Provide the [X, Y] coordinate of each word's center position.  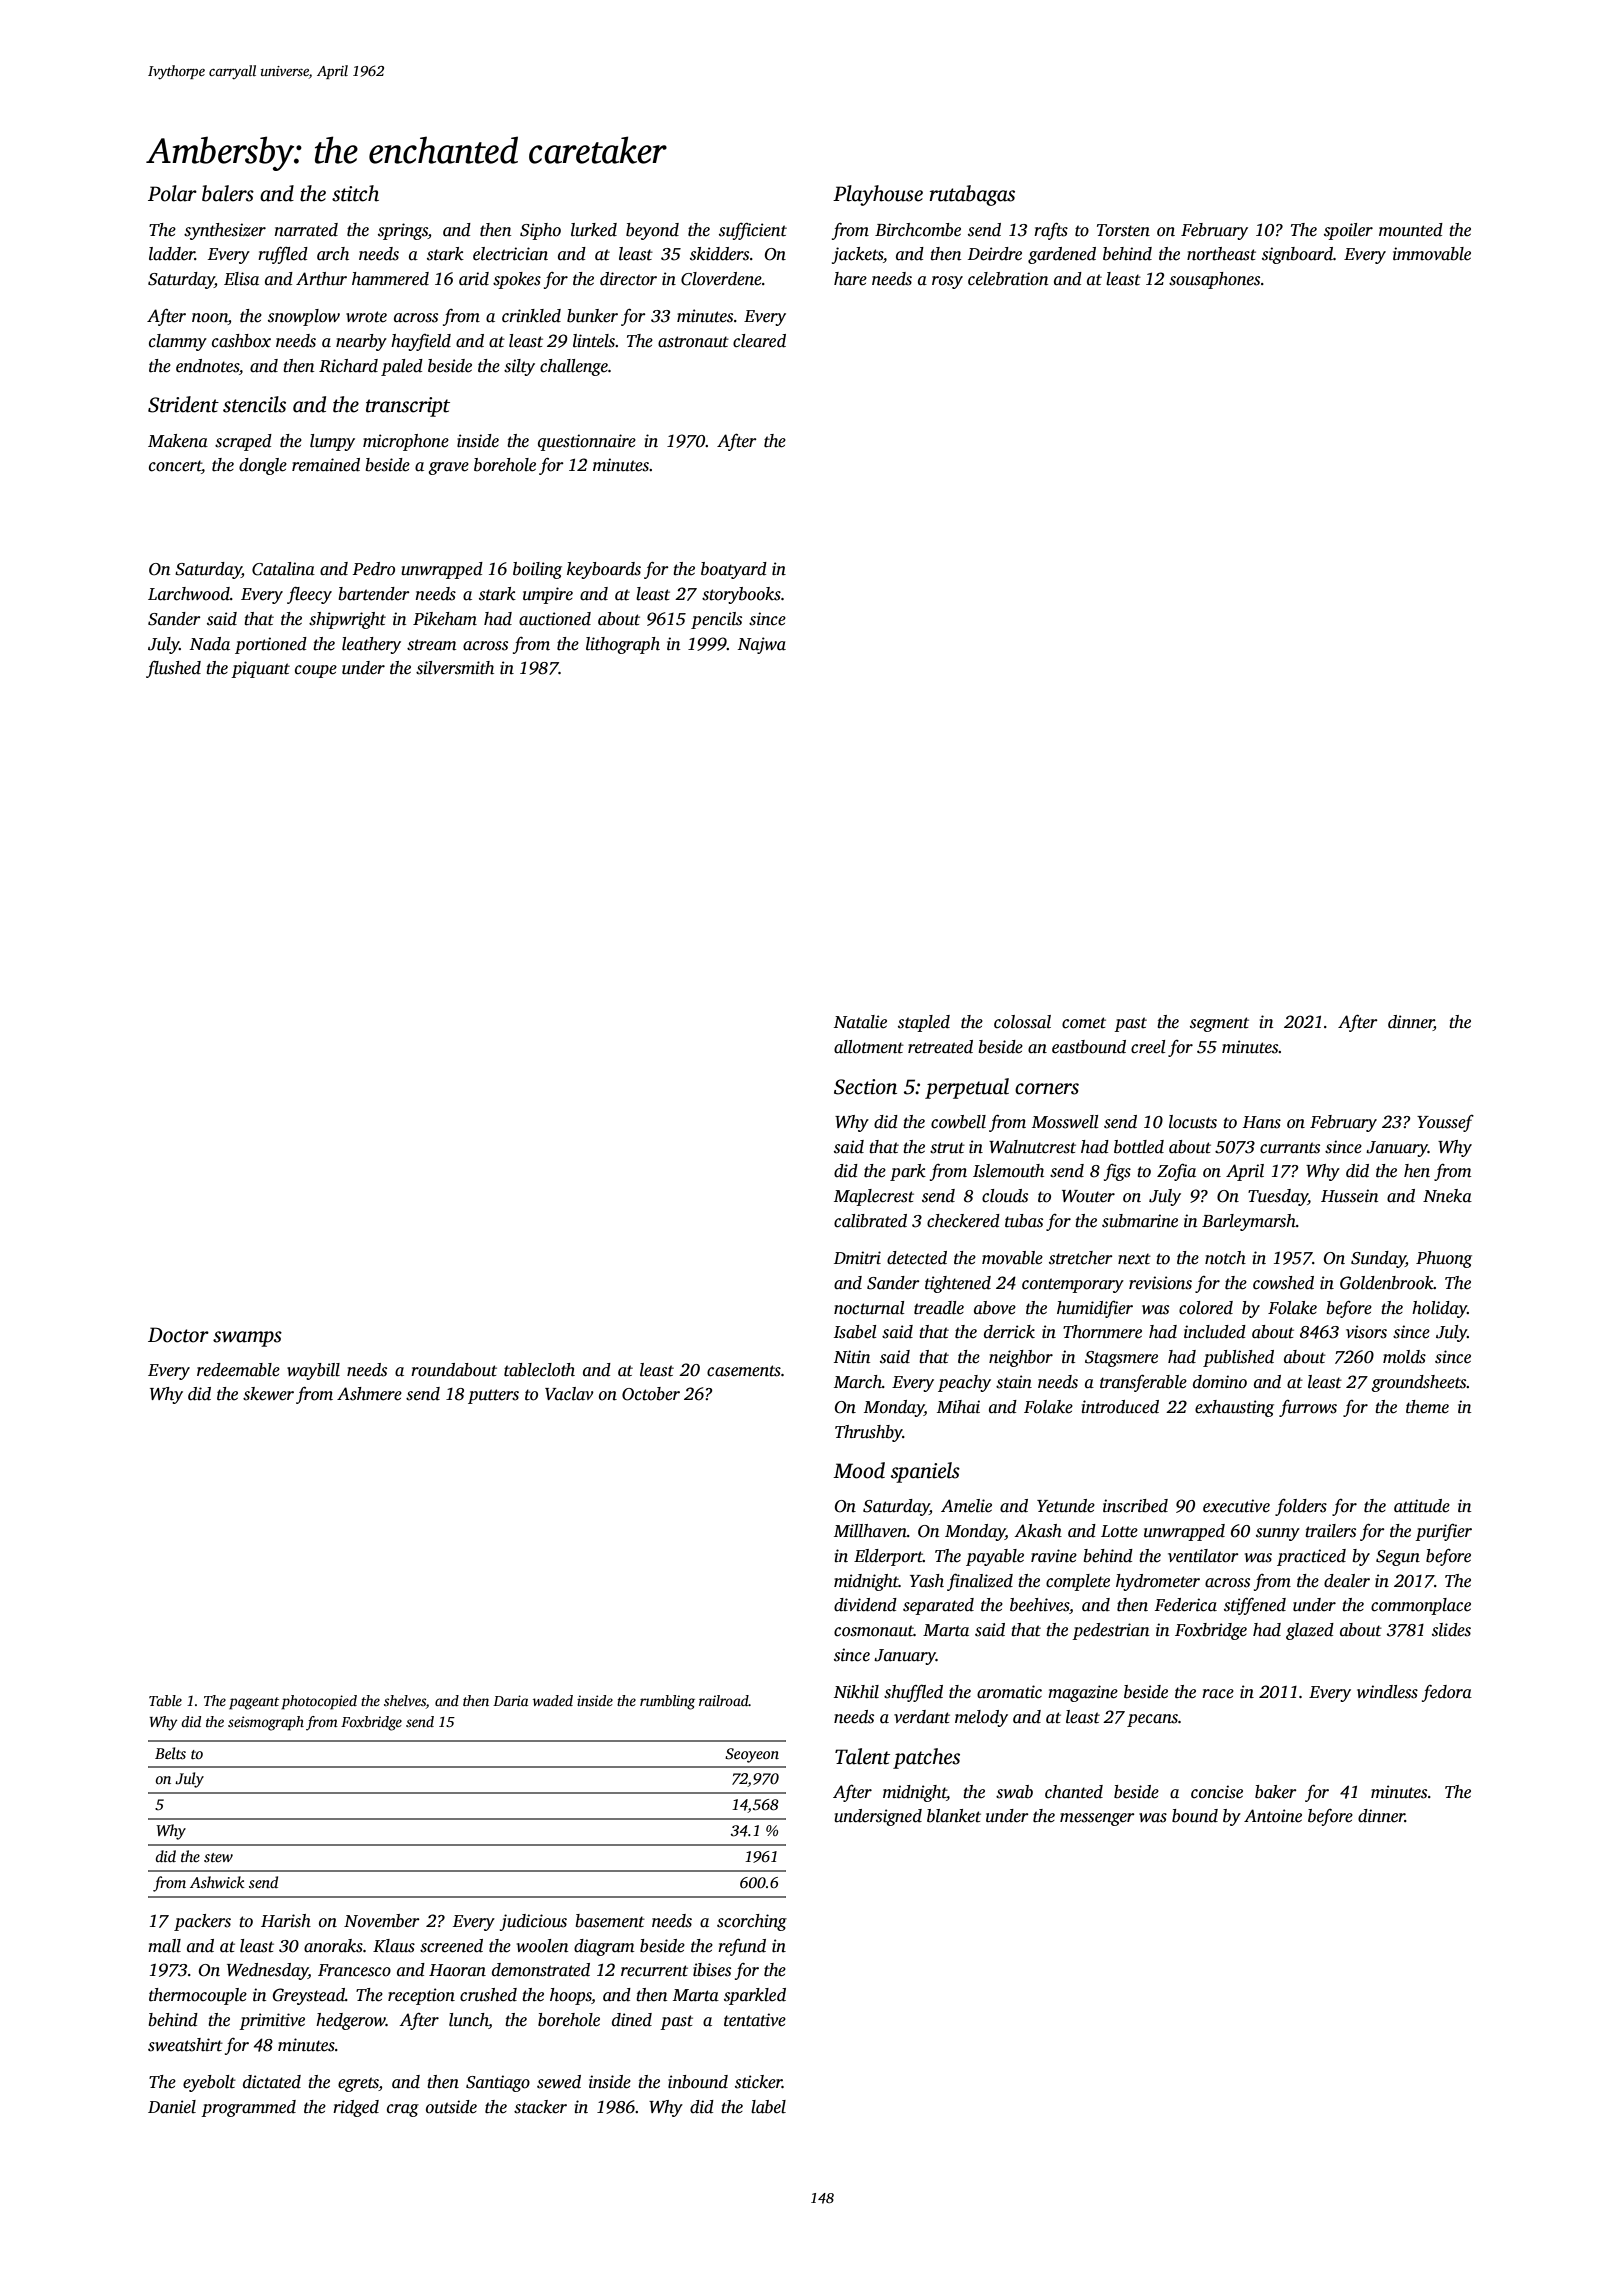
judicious [533, 1922]
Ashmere [369, 1394]
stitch [355, 193]
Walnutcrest [1032, 1147]
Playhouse [878, 195]
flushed [173, 669]
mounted [1411, 230]
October [651, 1394]
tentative [755, 2020]
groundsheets [1419, 1383]
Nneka [1447, 1196]
